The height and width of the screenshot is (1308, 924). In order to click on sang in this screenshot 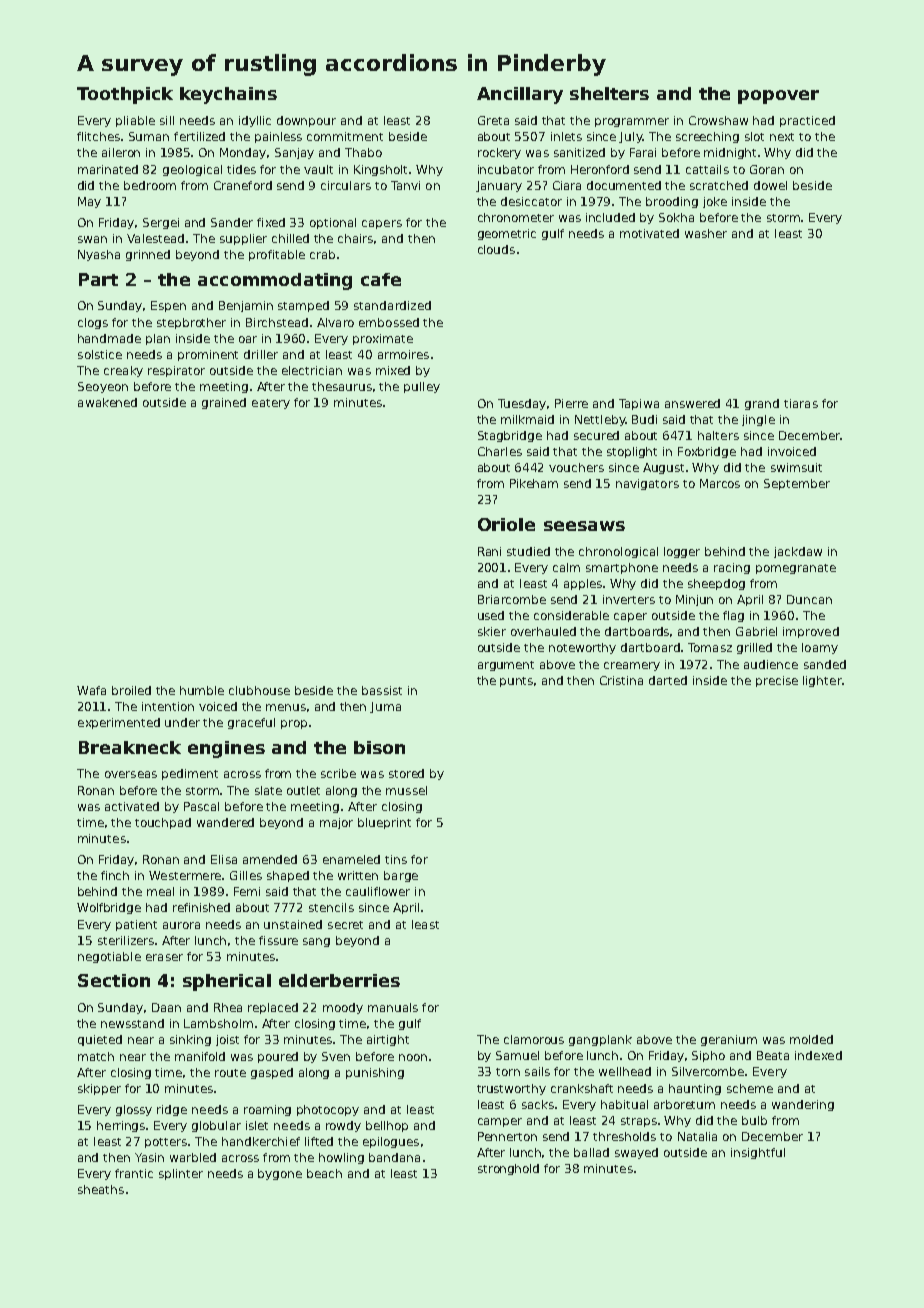, I will do `click(316, 942)`.
